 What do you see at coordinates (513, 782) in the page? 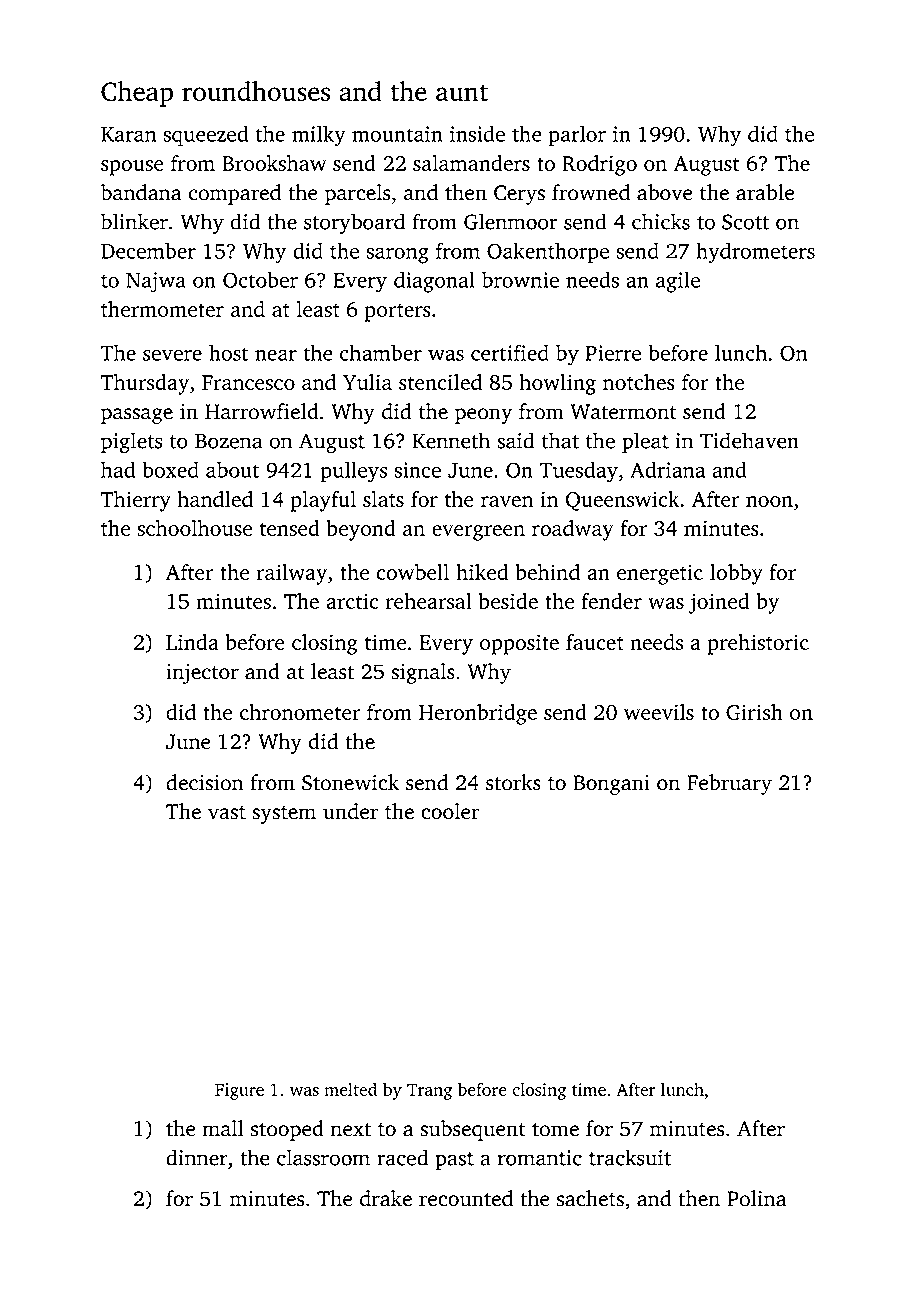
I see `storks` at bounding box center [513, 782].
